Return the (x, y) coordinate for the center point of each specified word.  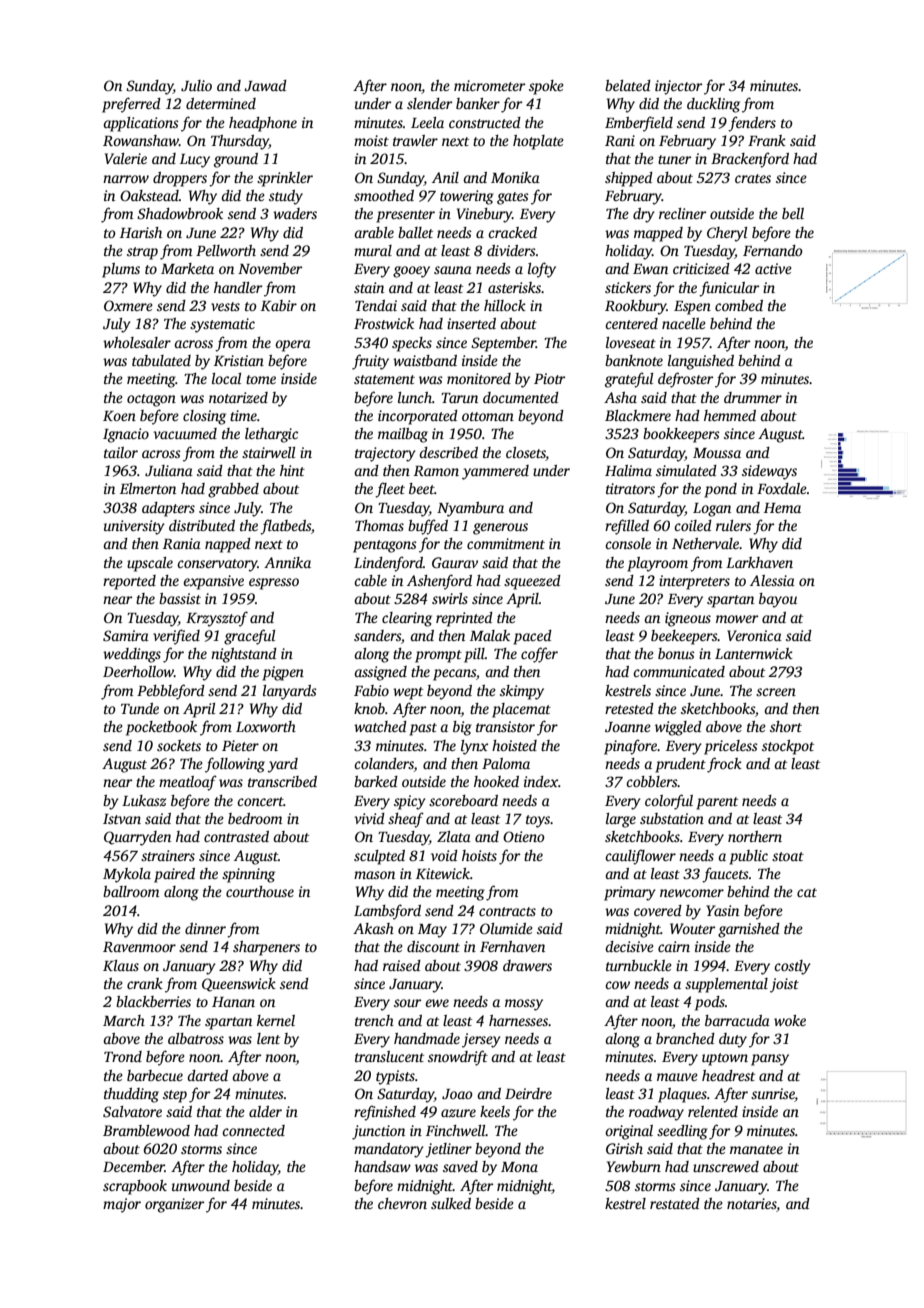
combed (739, 305)
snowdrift (458, 1058)
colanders (384, 765)
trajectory (385, 454)
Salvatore (132, 1111)
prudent (680, 765)
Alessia (772, 580)
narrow (126, 179)
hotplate (538, 142)
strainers (168, 855)
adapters (168, 509)
